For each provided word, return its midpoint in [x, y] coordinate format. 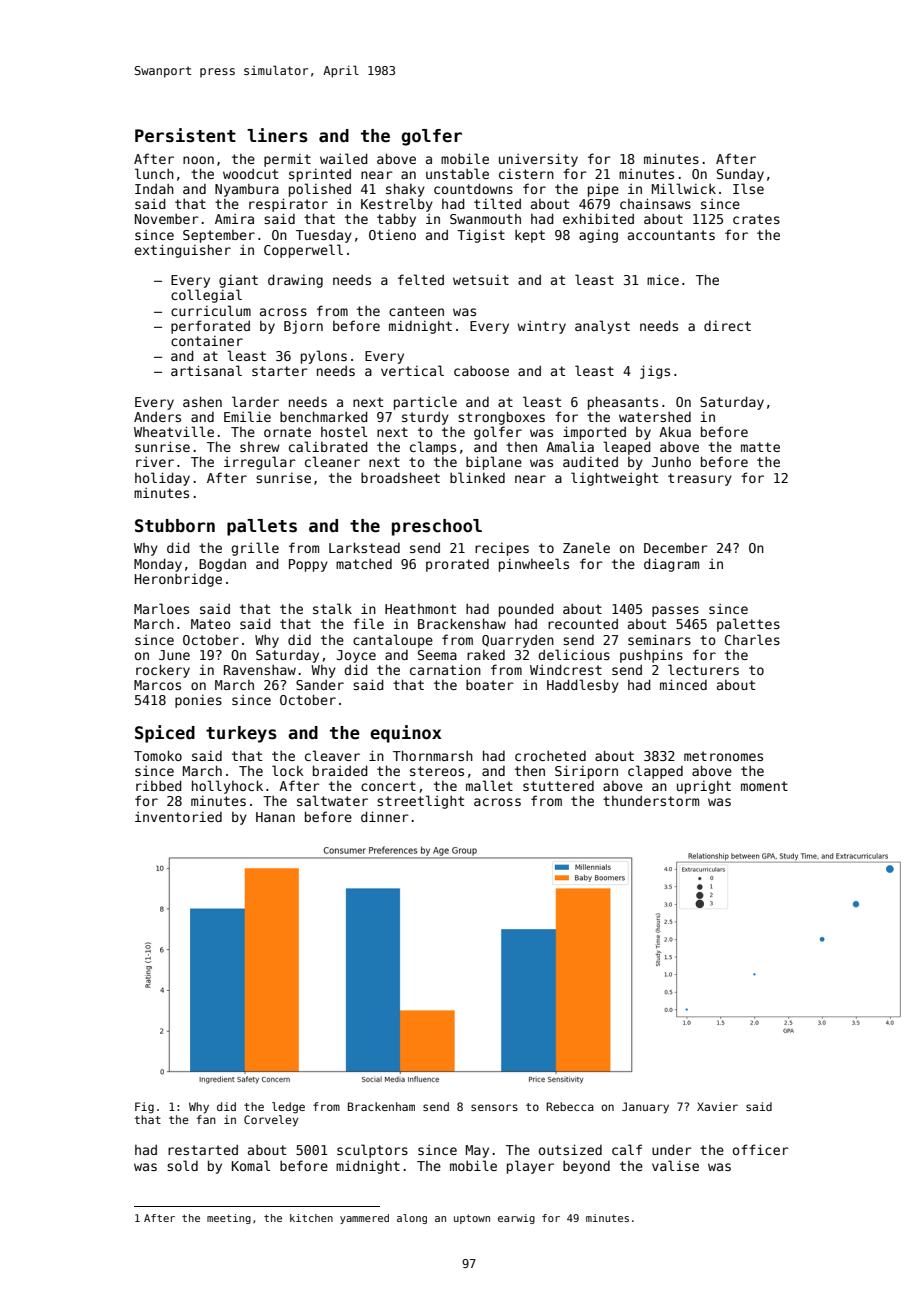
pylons [324, 357]
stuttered [558, 786]
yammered [364, 1219]
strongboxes [501, 418]
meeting [229, 1219]
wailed [344, 158]
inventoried [178, 817]
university [538, 160]
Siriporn [586, 772]
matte [760, 447]
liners [277, 135]
